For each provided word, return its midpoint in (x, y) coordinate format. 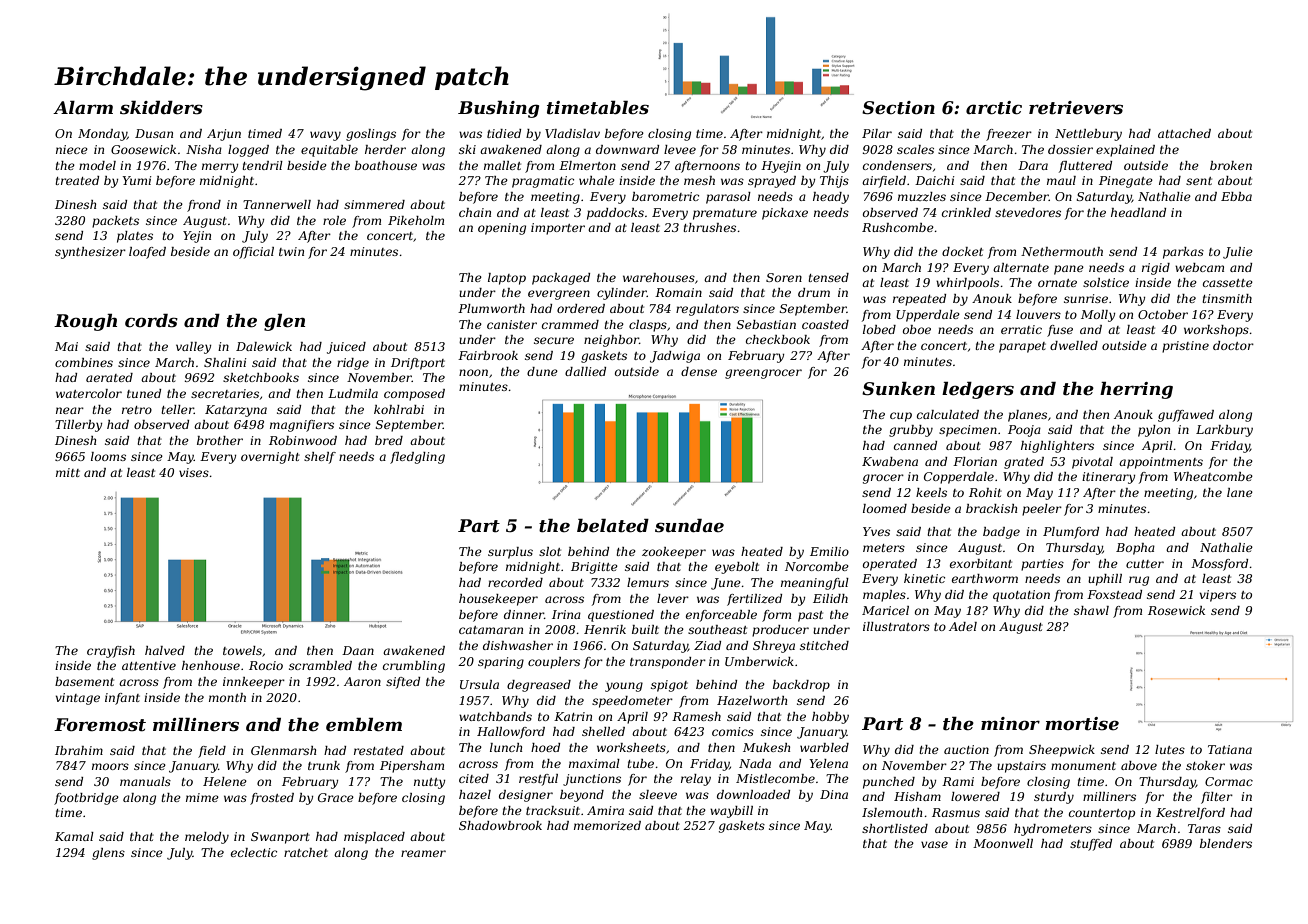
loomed (885, 508)
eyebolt (737, 568)
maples (884, 596)
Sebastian (766, 324)
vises (194, 472)
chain (475, 212)
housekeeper (498, 600)
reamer (423, 853)
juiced (346, 348)
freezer (1009, 135)
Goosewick (143, 149)
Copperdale (959, 478)
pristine (1185, 347)
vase (934, 844)
